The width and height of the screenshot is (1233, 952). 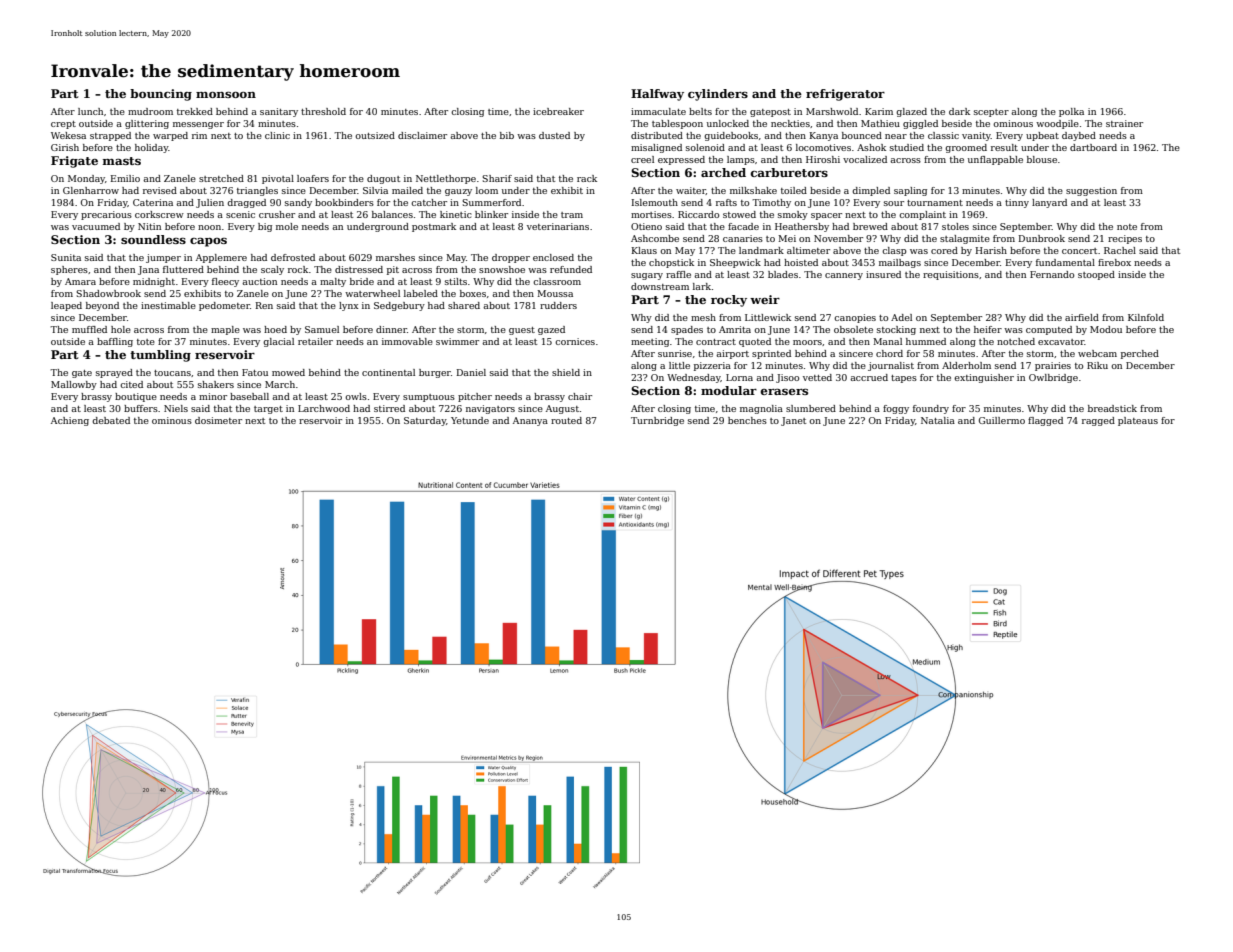 I want to click on cylinders, so click(x=718, y=95).
